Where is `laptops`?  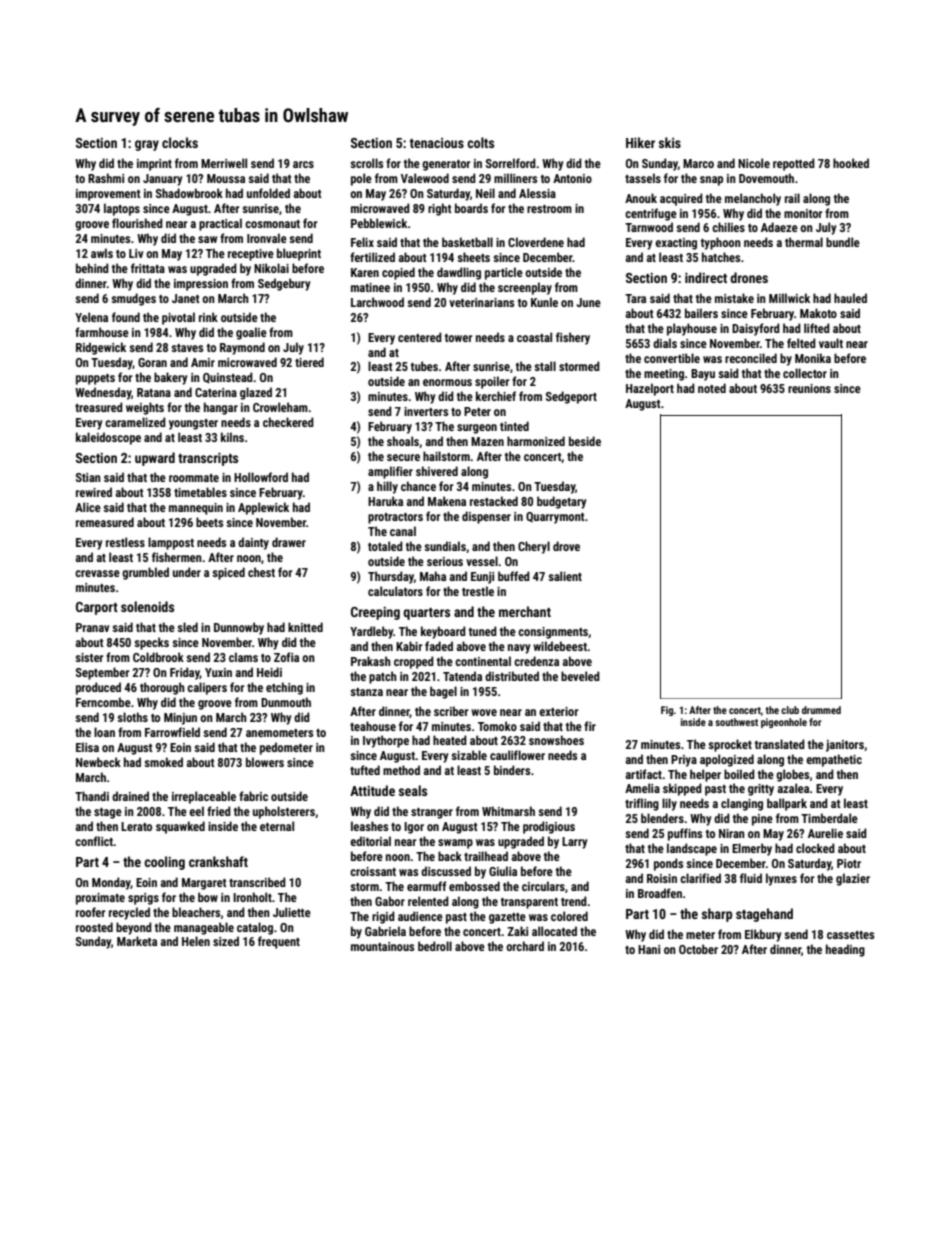
laptops is located at coordinates (122, 209).
